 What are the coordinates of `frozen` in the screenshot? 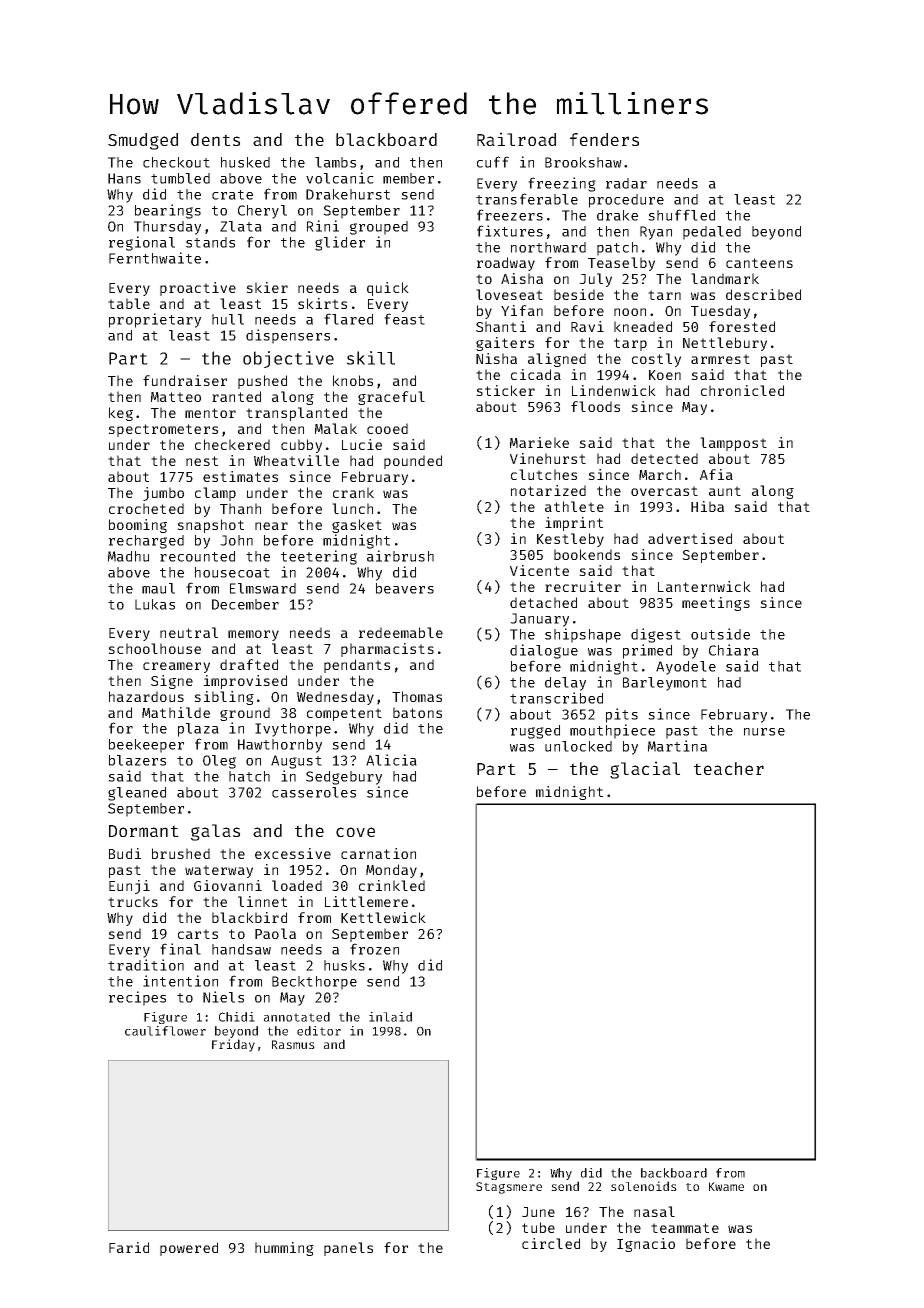 It's located at (374, 949).
